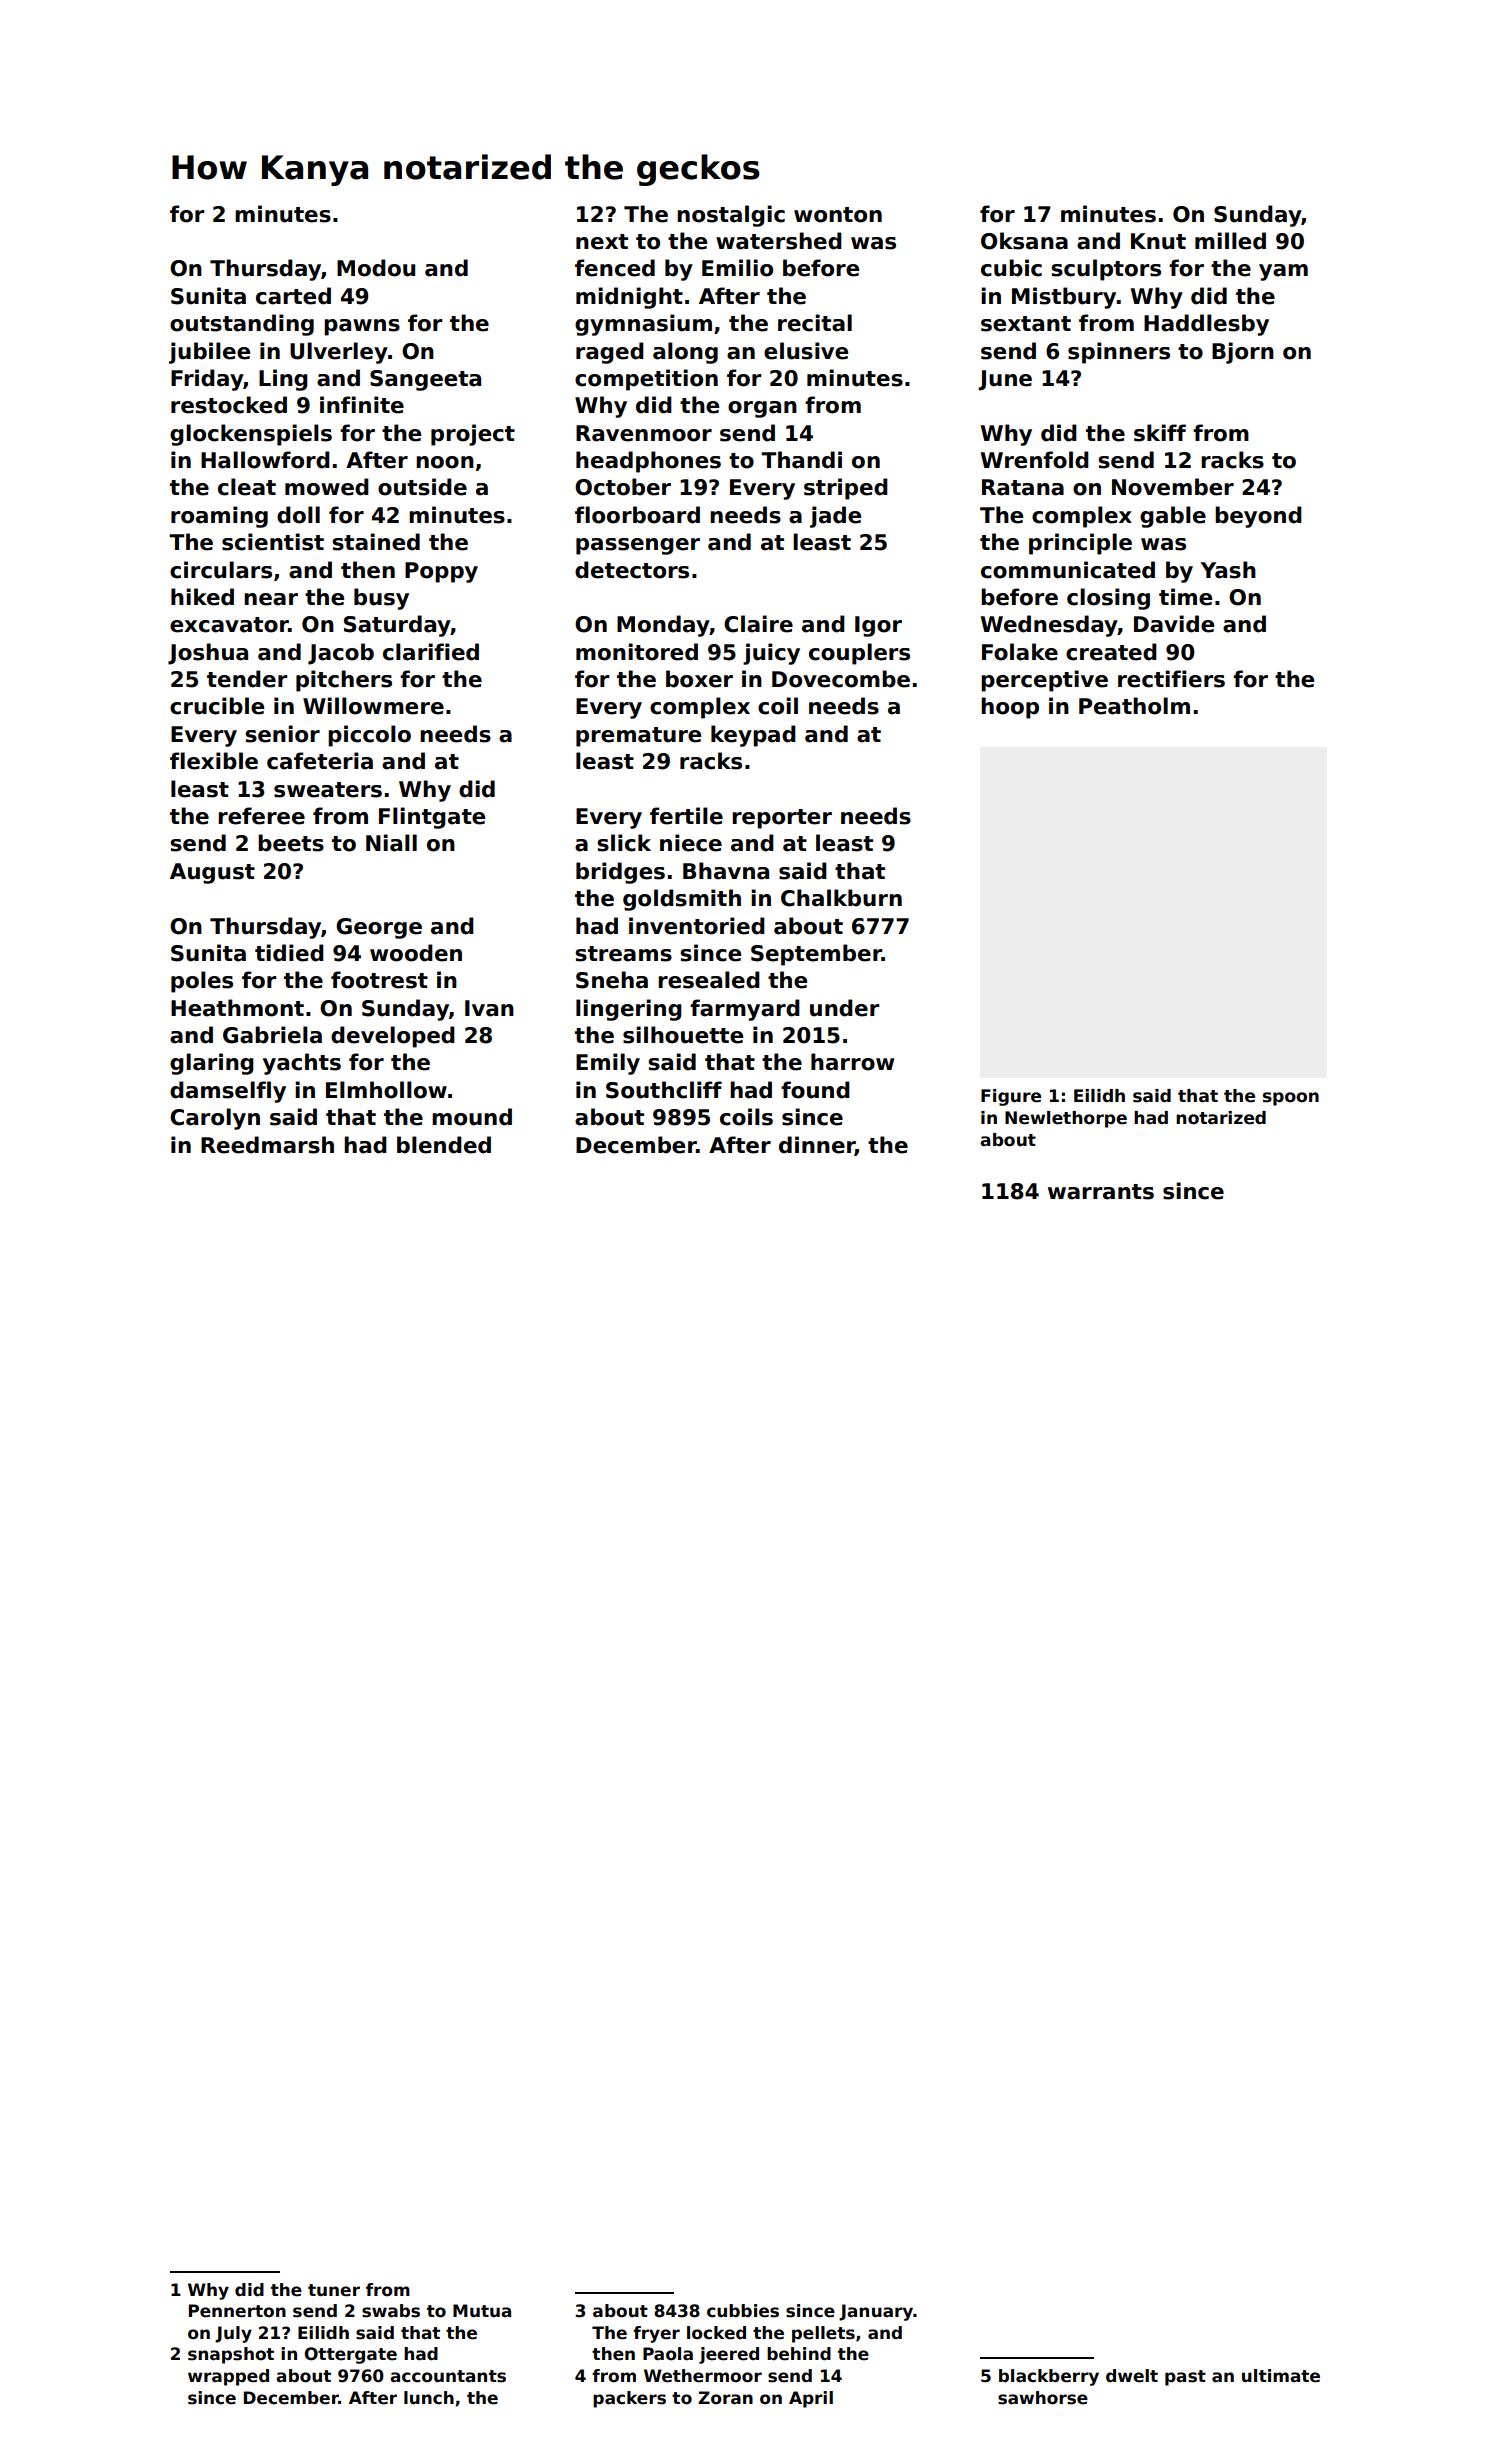  What do you see at coordinates (1010, 708) in the screenshot?
I see `hoop` at bounding box center [1010, 708].
